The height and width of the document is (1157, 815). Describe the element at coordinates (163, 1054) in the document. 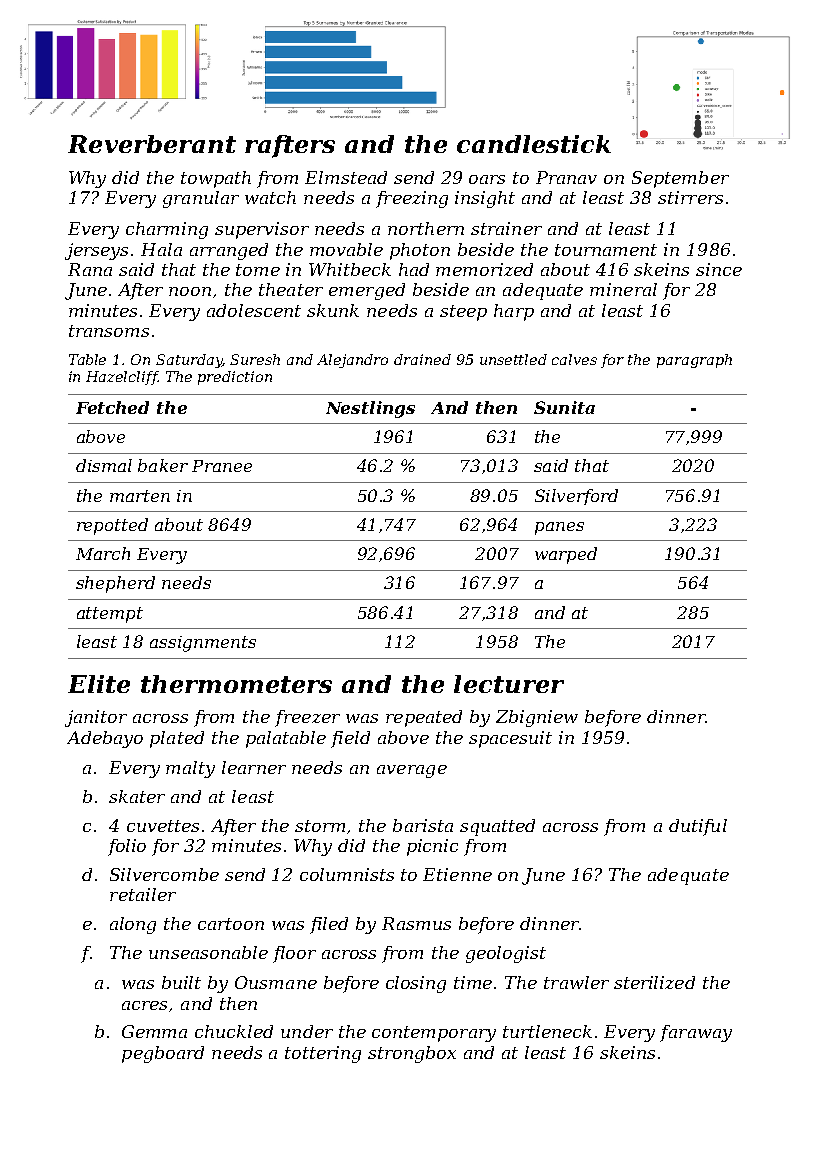

I see `pegboard` at that location.
